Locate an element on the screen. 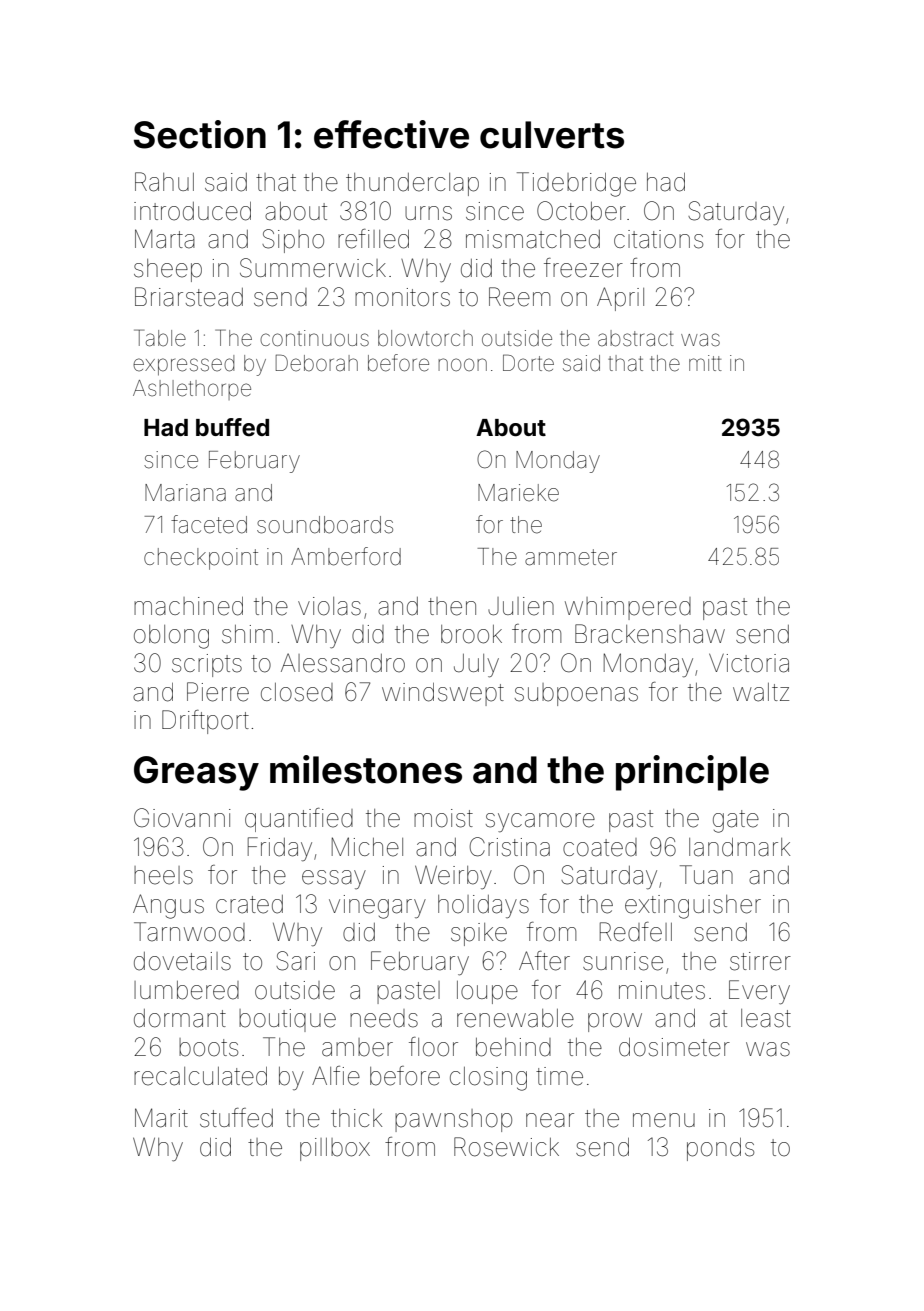  dormant is located at coordinates (180, 1018).
